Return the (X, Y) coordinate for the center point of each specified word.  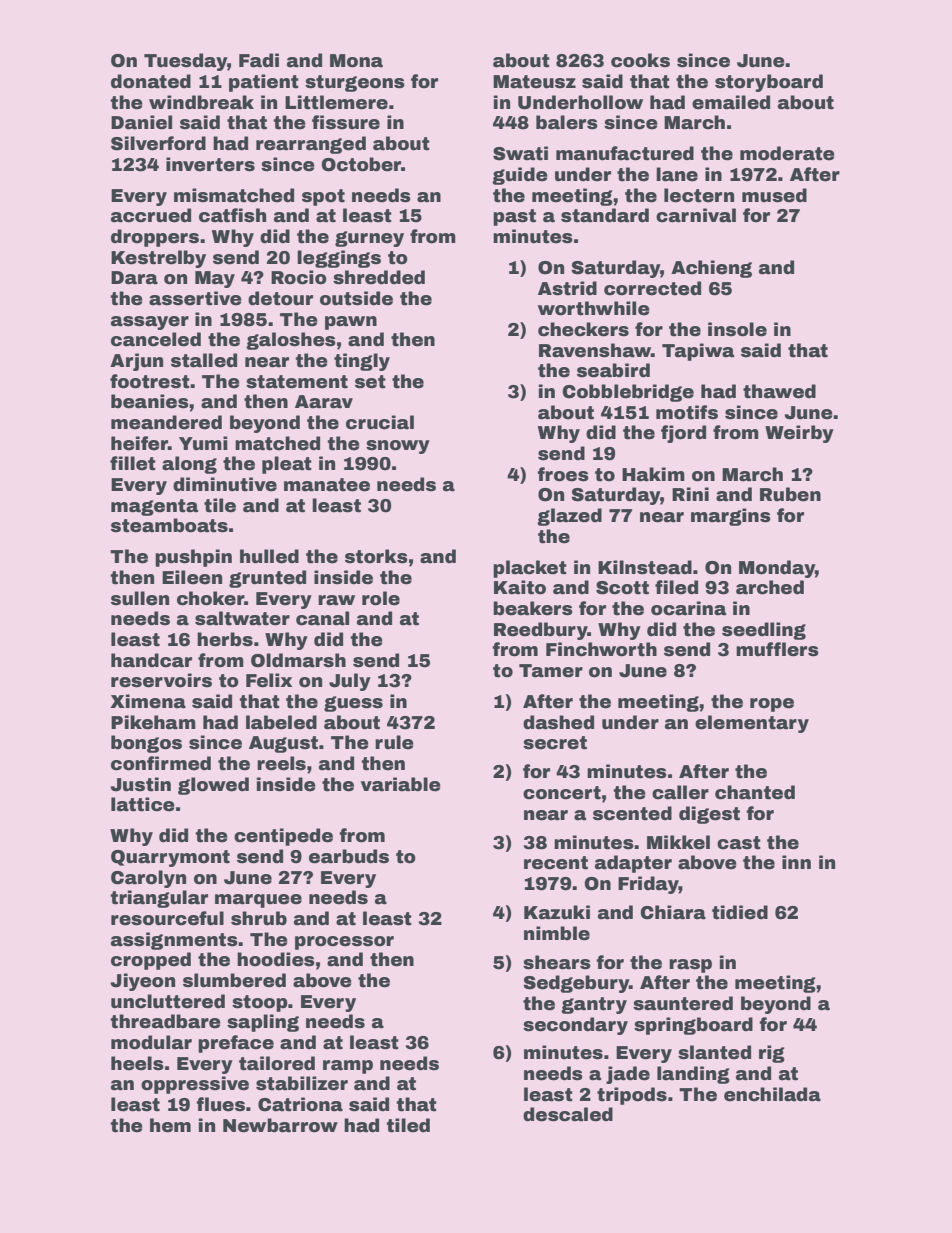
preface (236, 1044)
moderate (787, 153)
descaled (568, 1114)
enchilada (772, 1094)
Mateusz (534, 82)
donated (151, 81)
